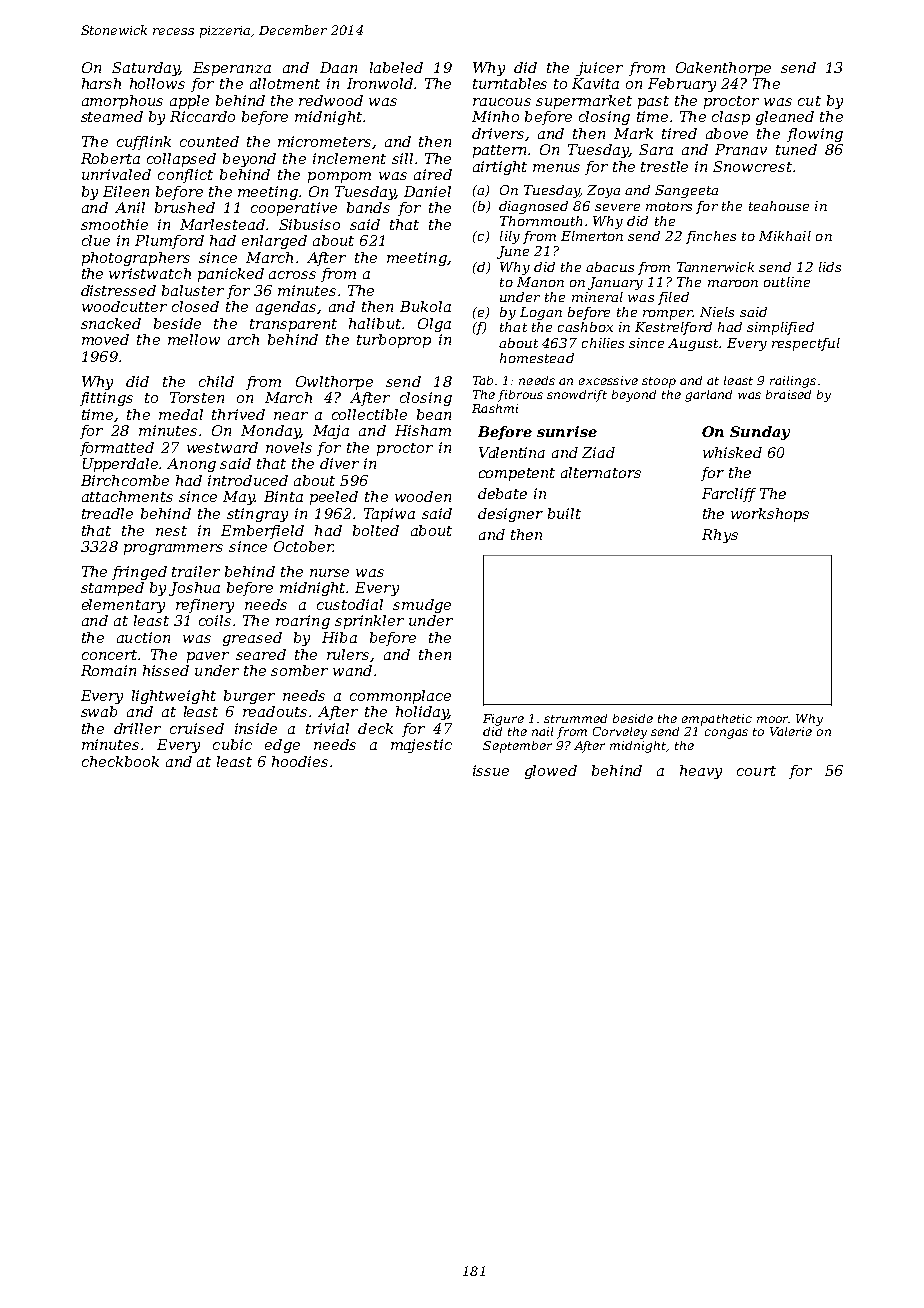 The height and width of the image is (1308, 924). What do you see at coordinates (136, 259) in the image?
I see `photographers` at bounding box center [136, 259].
